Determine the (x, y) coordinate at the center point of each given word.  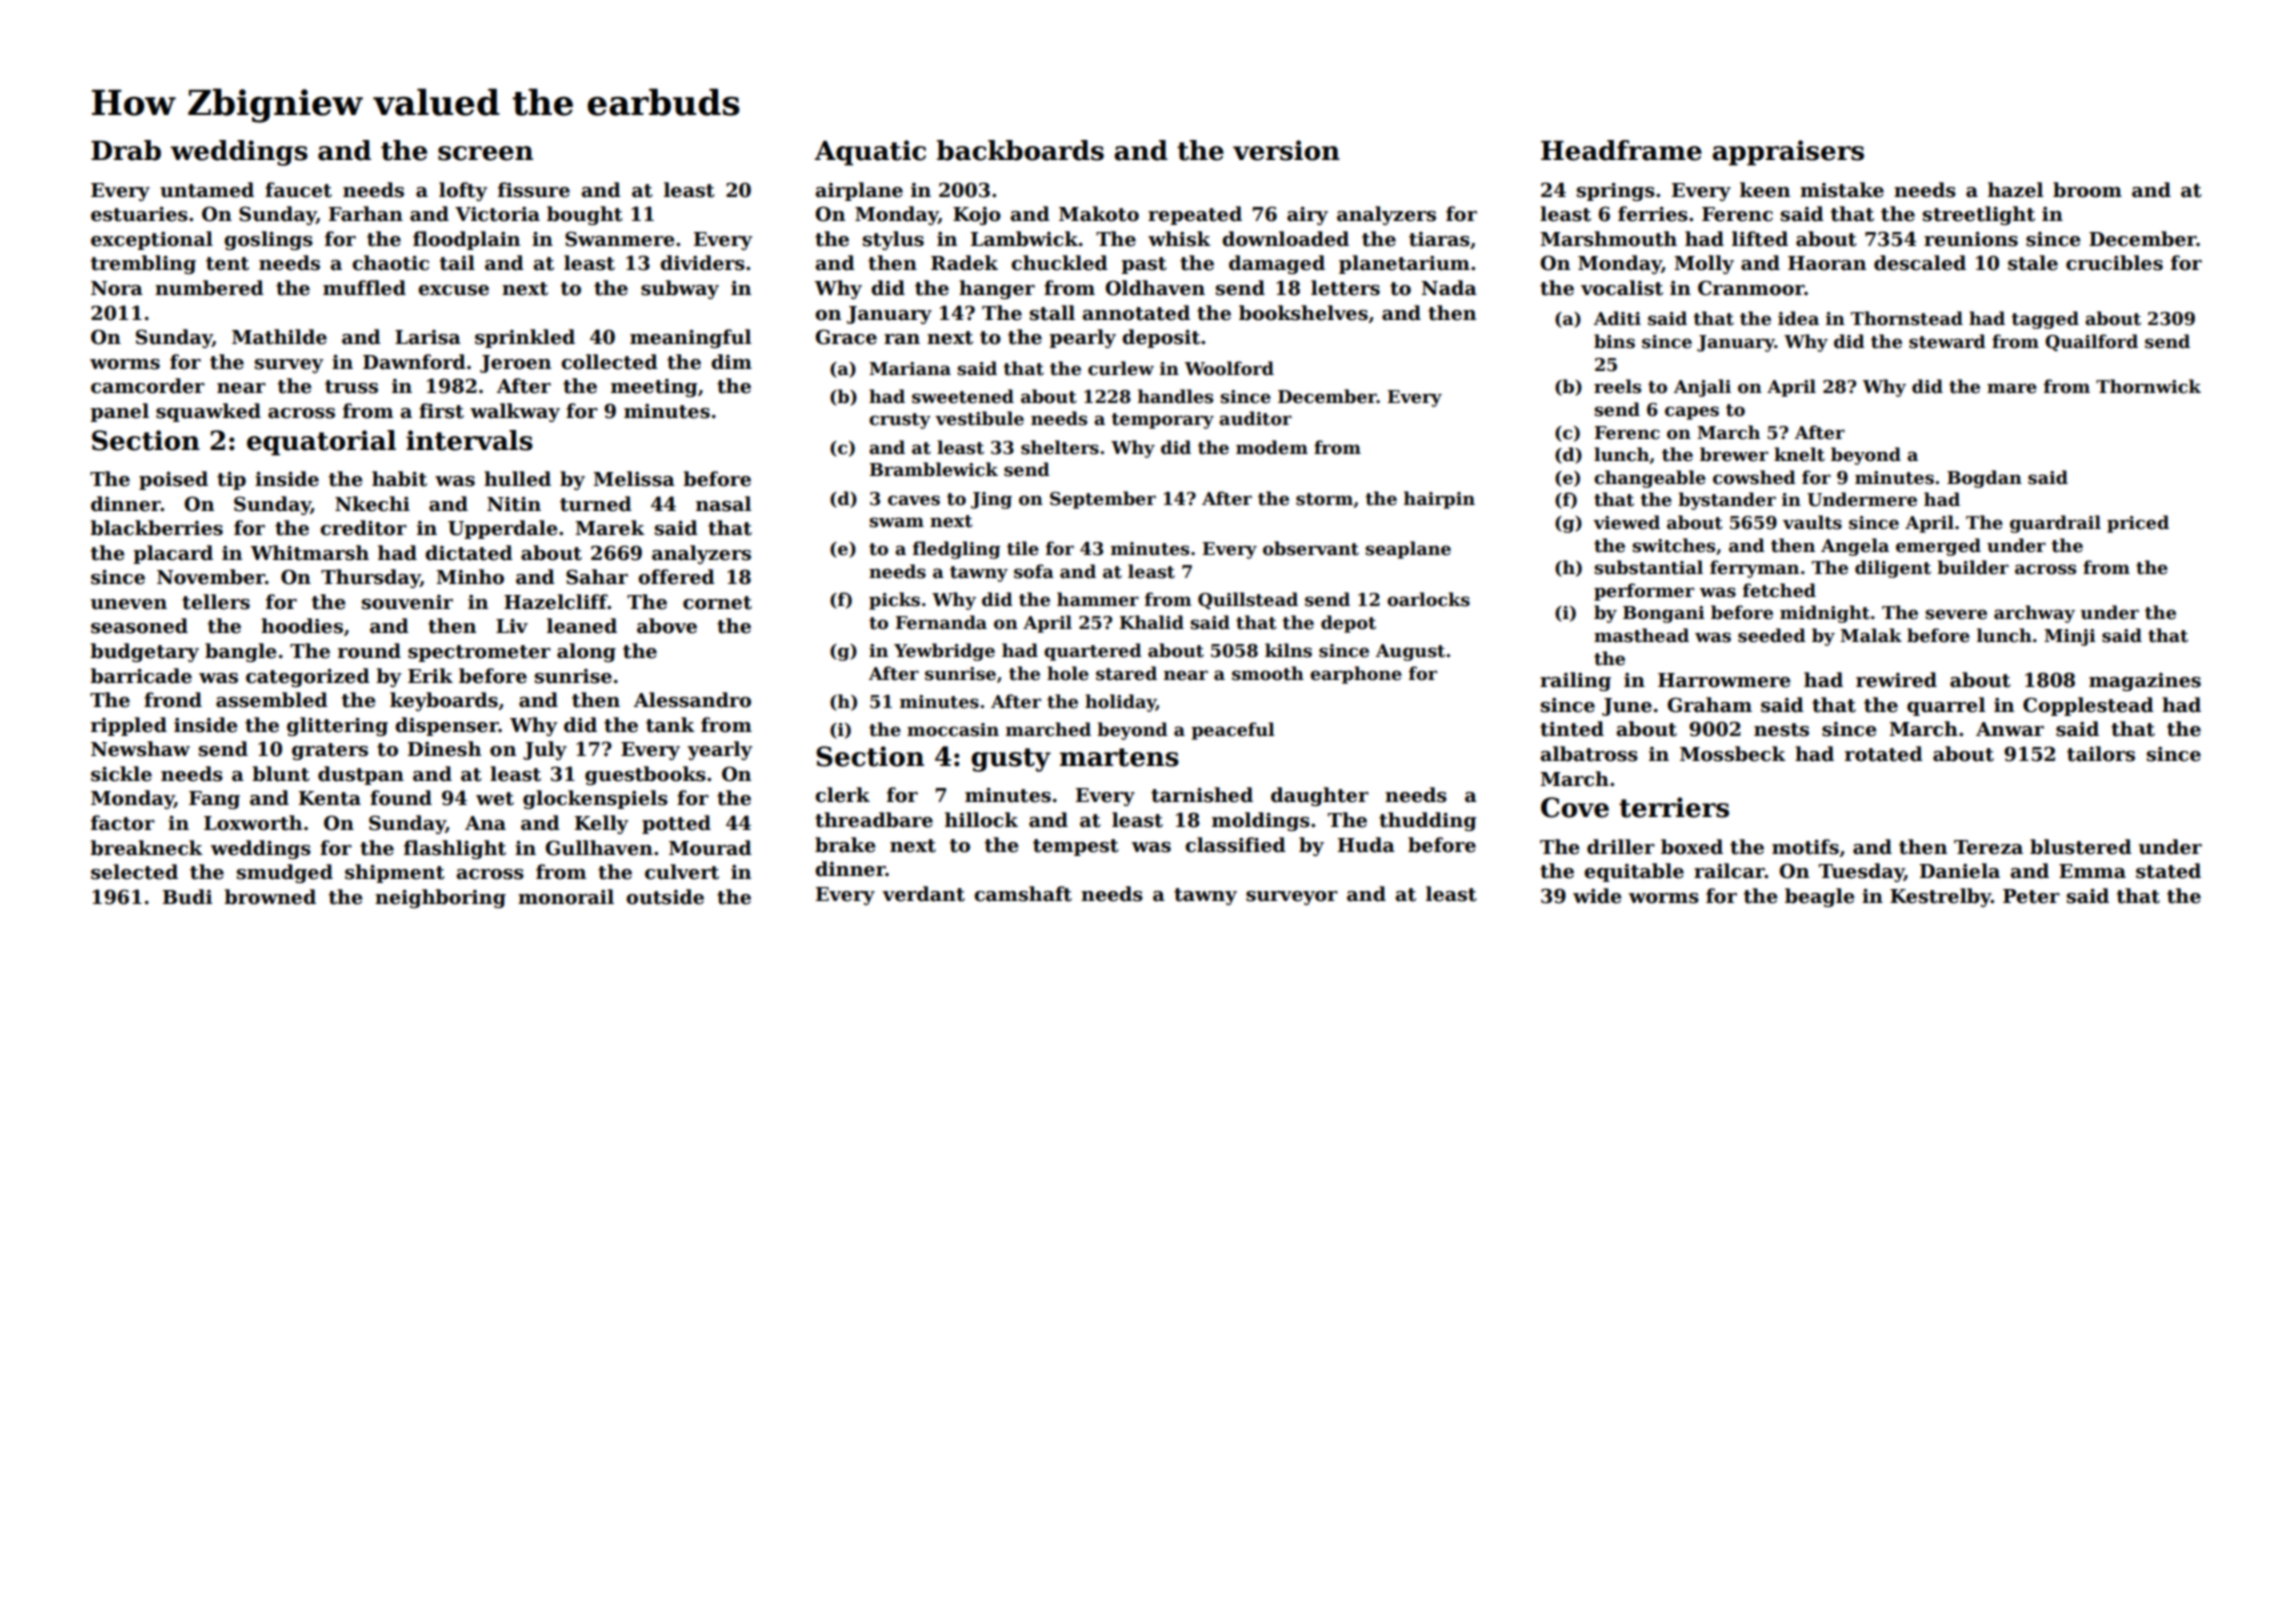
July (545, 750)
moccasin (953, 730)
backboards (1020, 150)
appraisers (1788, 153)
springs (1616, 192)
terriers (1674, 807)
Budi (187, 897)
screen (485, 153)
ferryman (1754, 569)
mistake (1842, 190)
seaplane (1408, 550)
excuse (453, 290)
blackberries (156, 528)
